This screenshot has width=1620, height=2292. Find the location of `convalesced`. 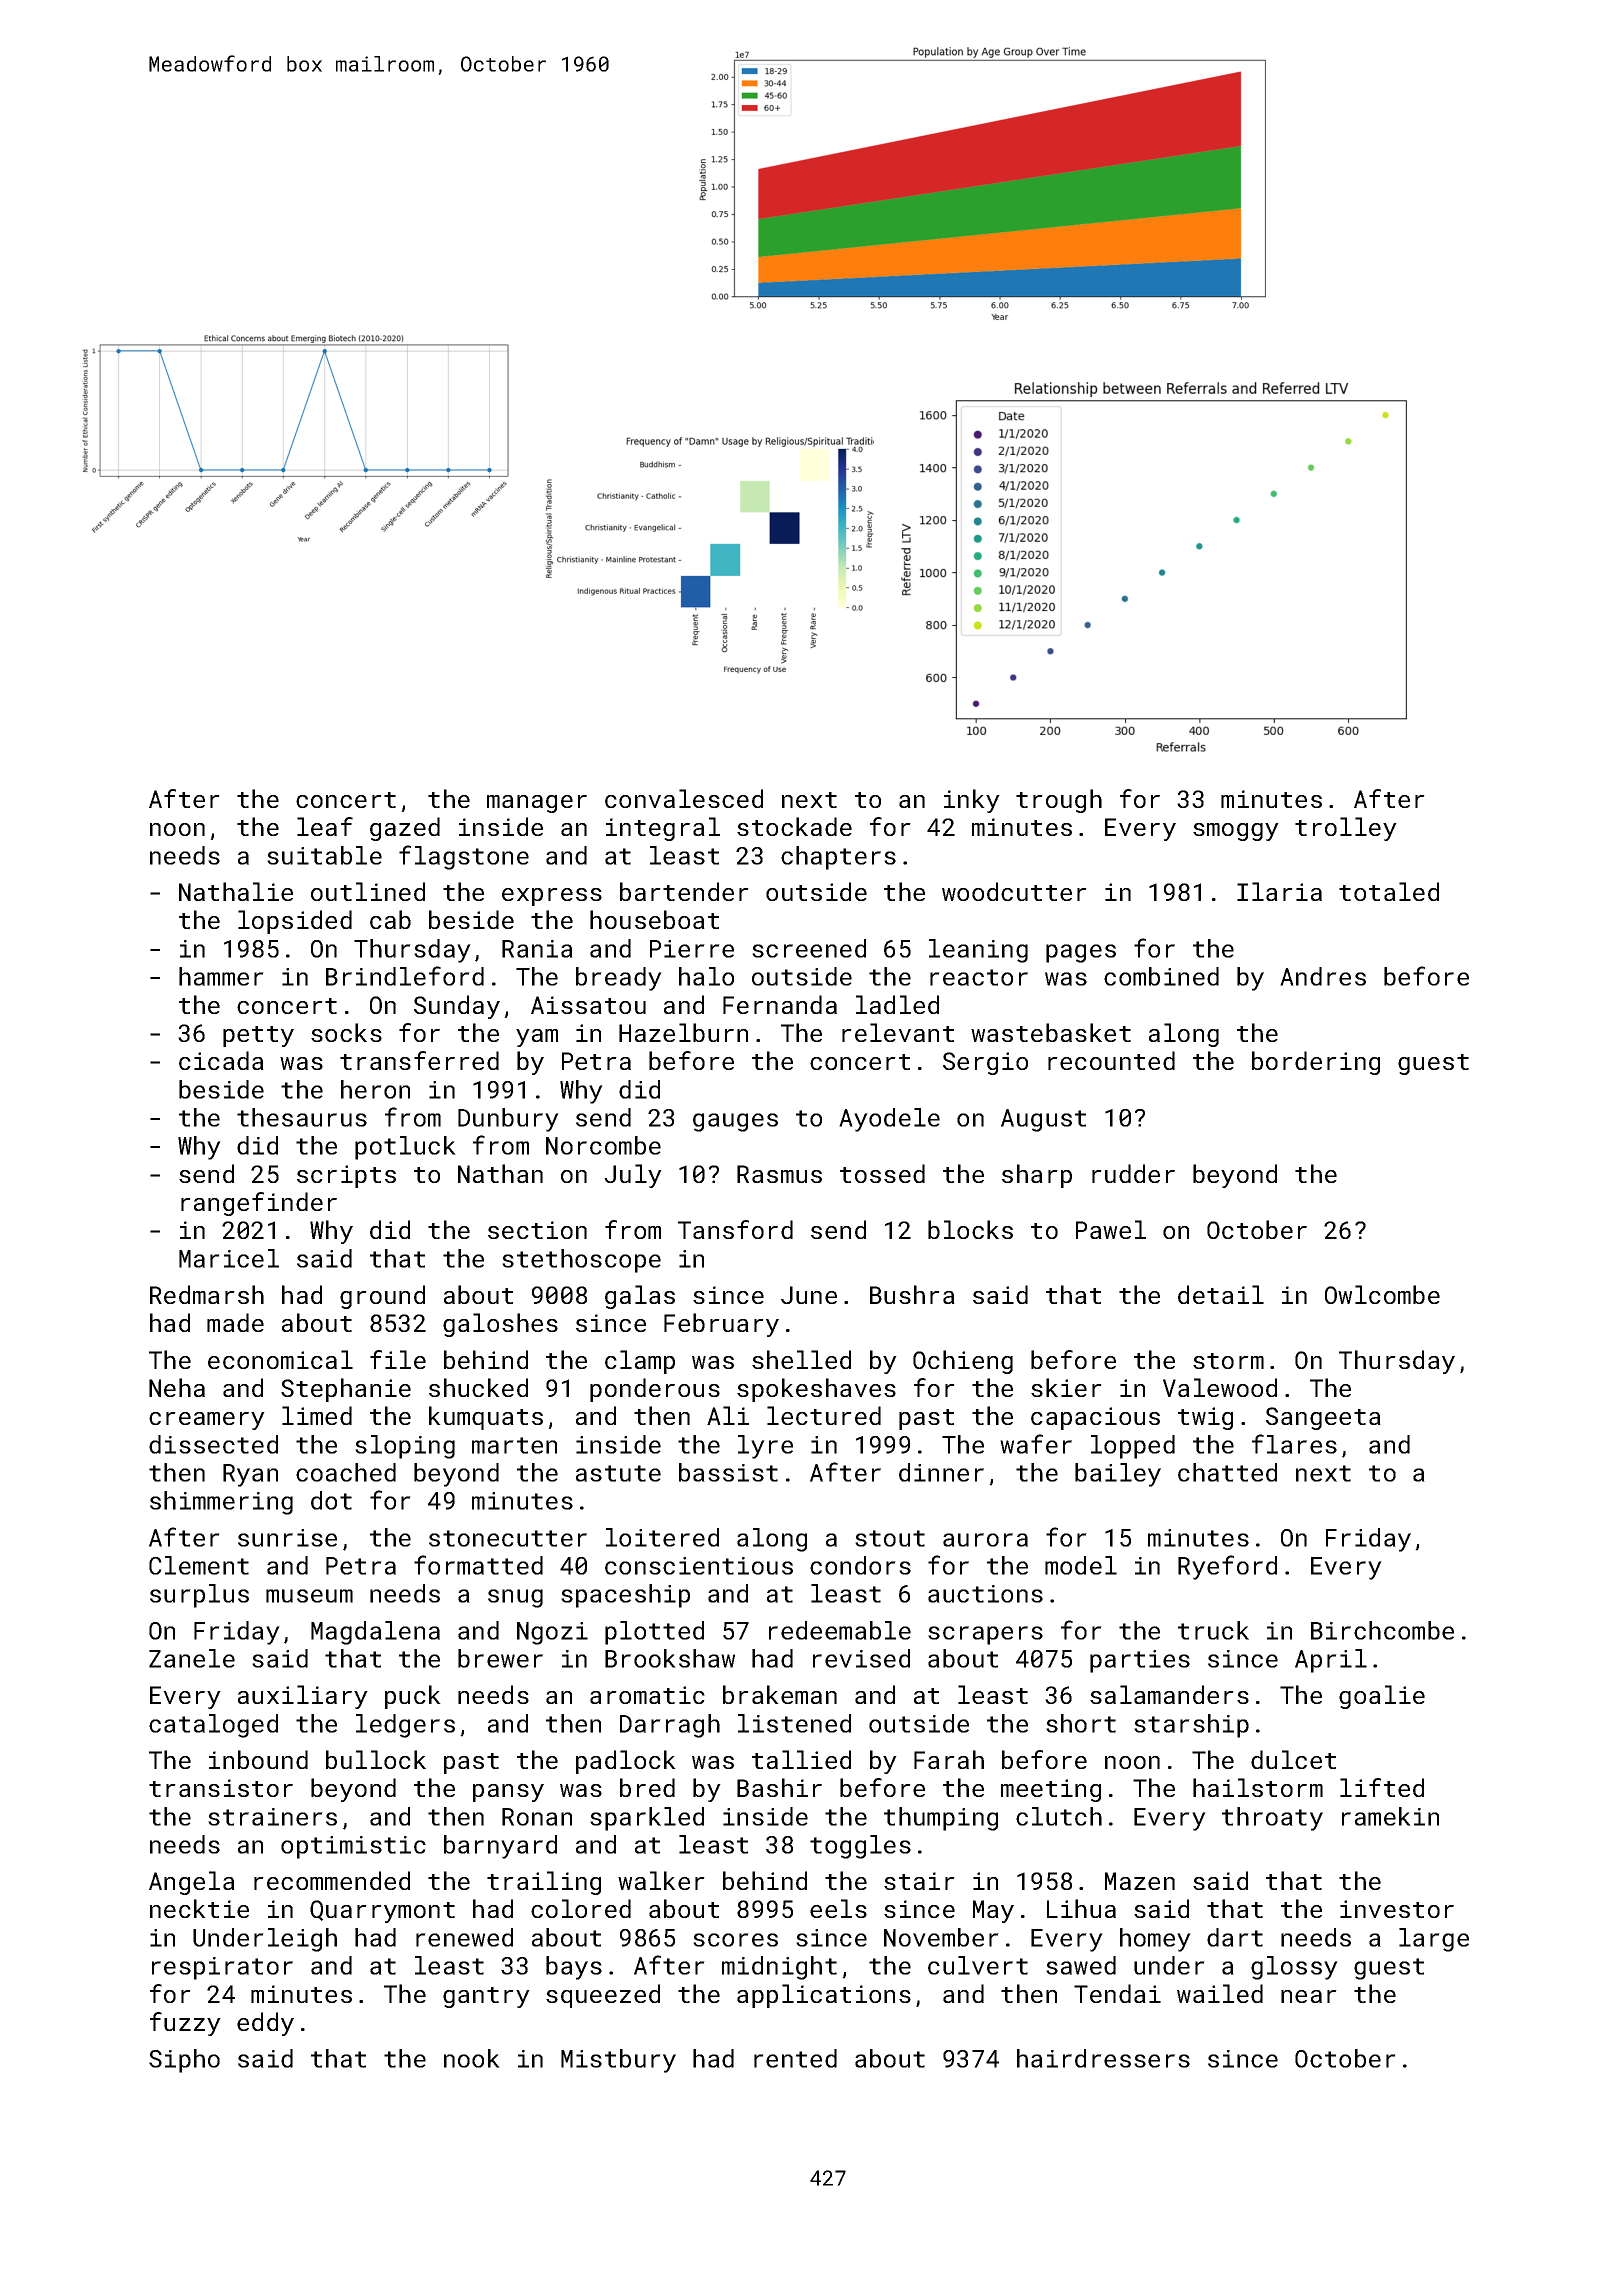

convalesced is located at coordinates (684, 798).
